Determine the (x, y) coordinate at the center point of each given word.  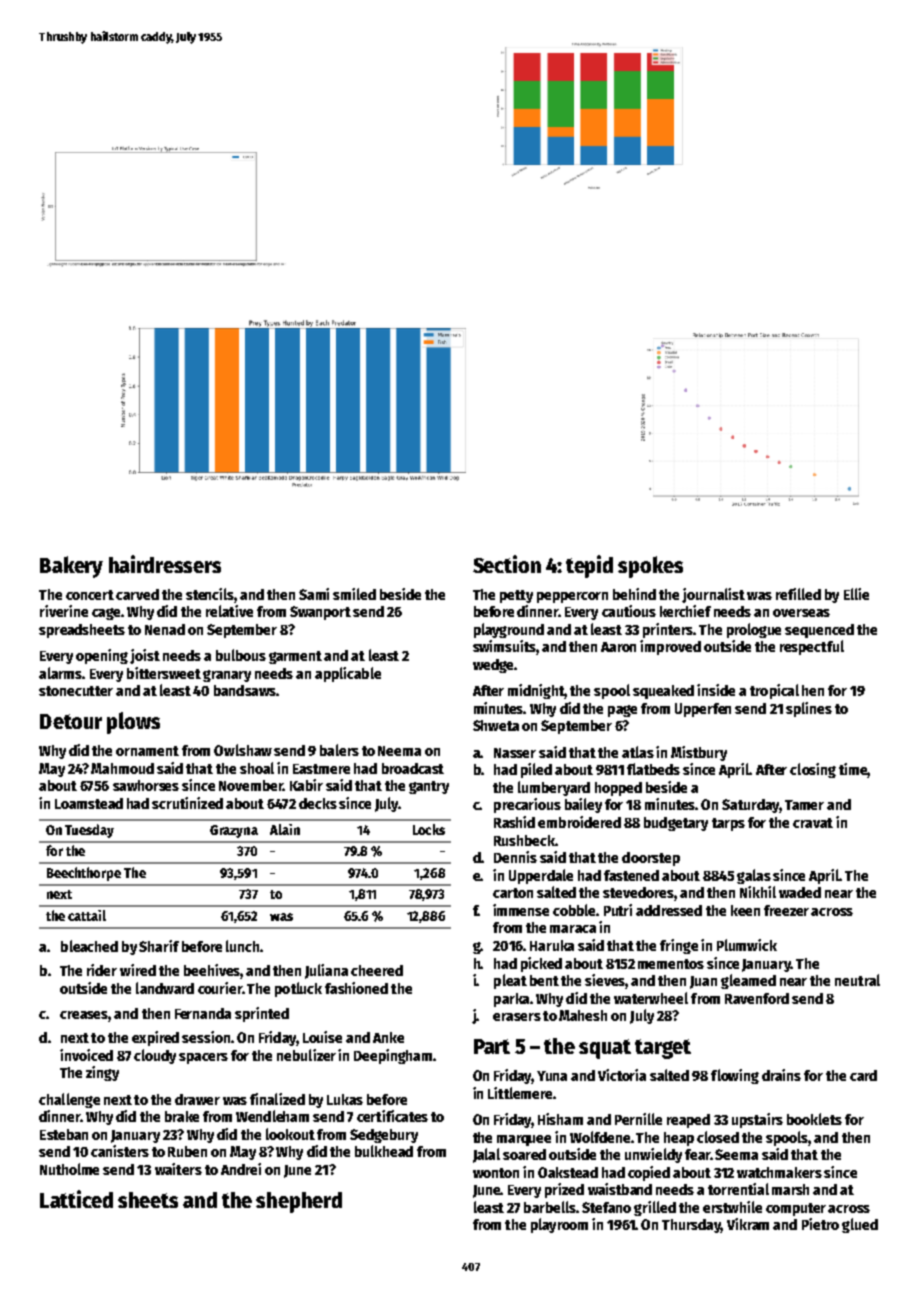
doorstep (651, 859)
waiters (178, 1169)
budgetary (676, 824)
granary (227, 676)
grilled (655, 1208)
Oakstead (568, 1172)
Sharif (159, 946)
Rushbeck (524, 840)
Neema (399, 751)
